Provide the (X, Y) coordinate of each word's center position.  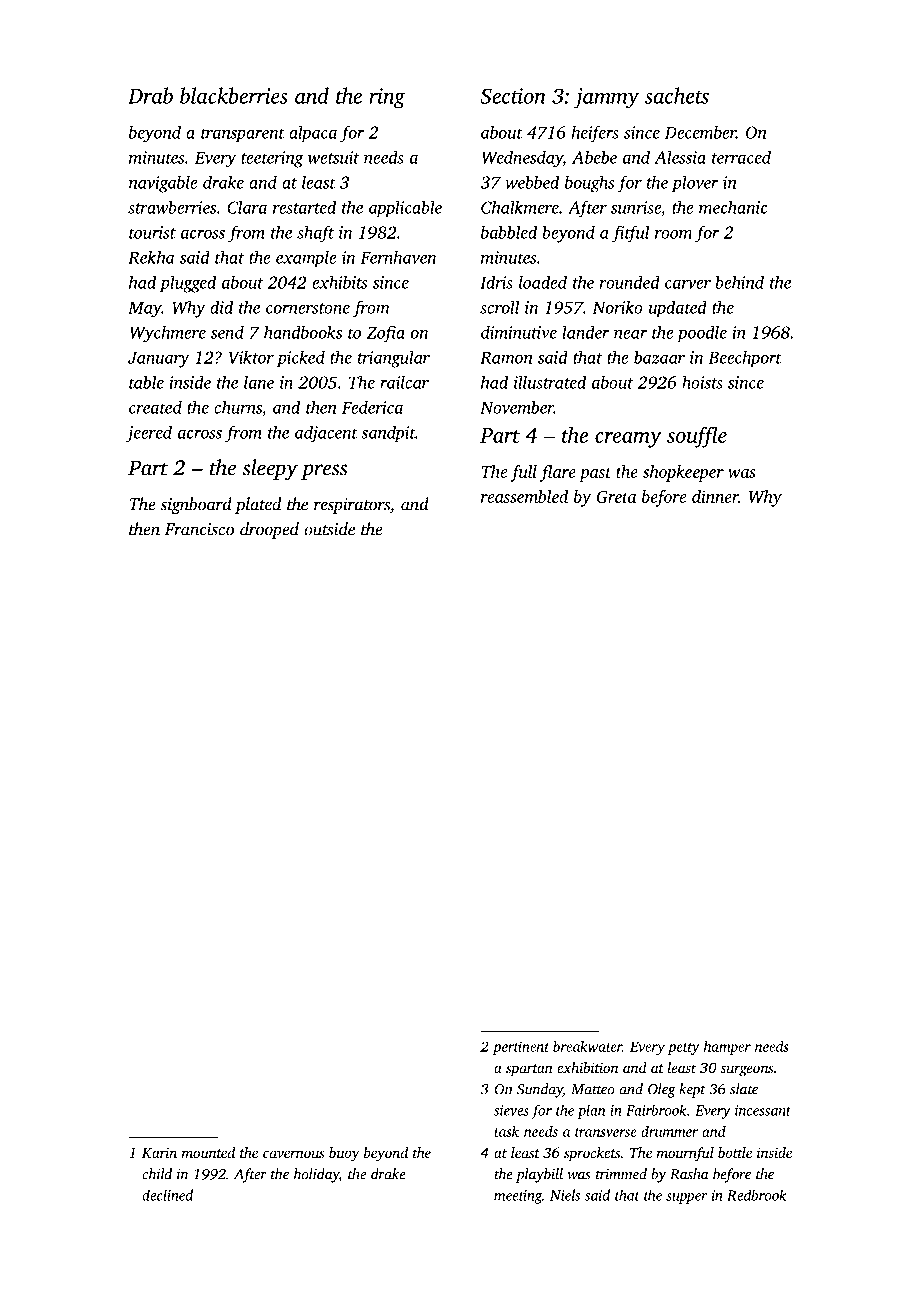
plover (695, 184)
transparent (243, 135)
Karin (159, 1152)
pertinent (520, 1048)
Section (513, 96)
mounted (208, 1152)
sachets (677, 95)
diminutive (519, 332)
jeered (149, 434)
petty (683, 1049)
